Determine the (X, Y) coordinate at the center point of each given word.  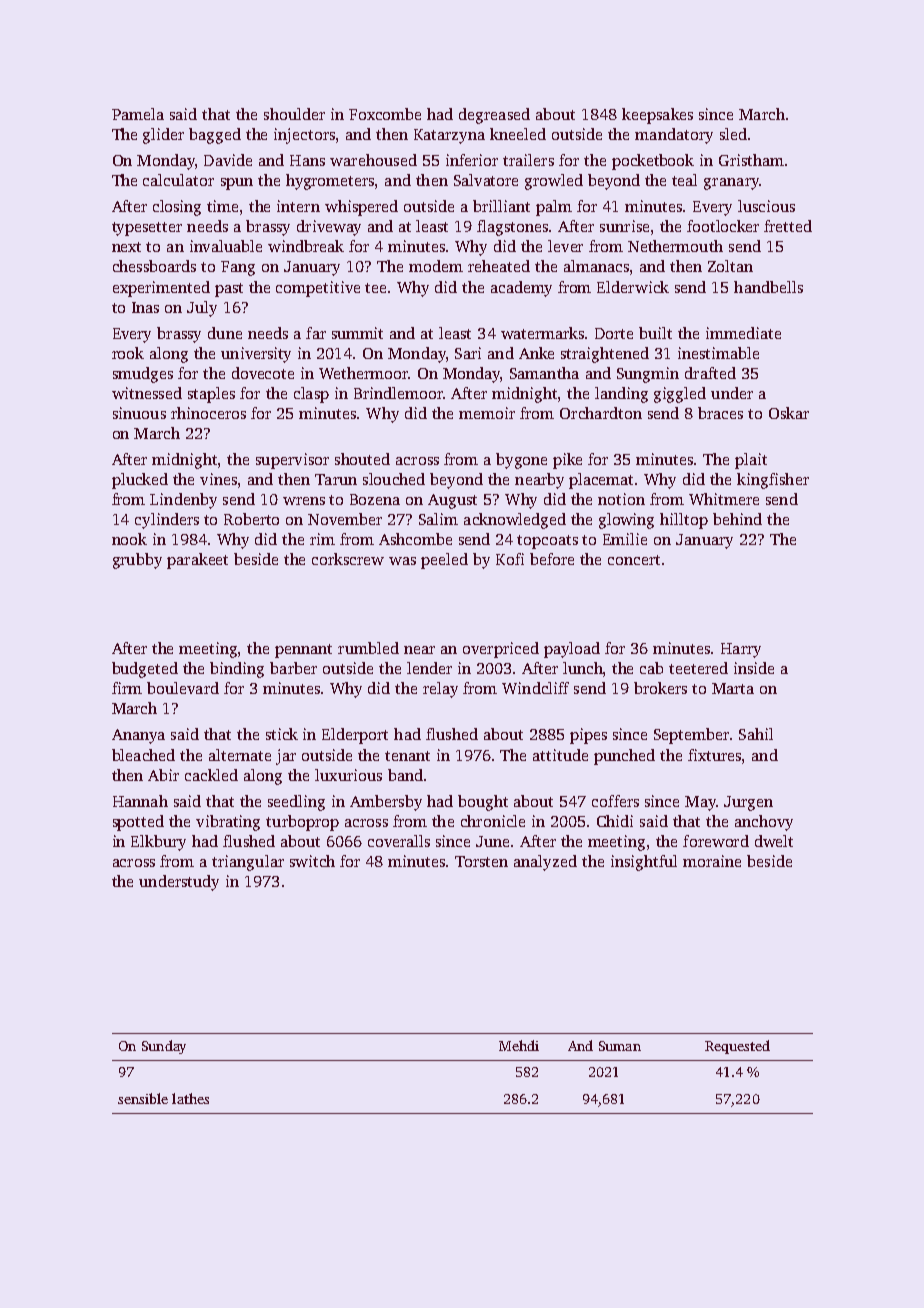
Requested (737, 1047)
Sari (468, 353)
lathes (190, 1098)
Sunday (164, 1047)
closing (177, 208)
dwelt (774, 841)
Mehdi (519, 1045)
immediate (743, 333)
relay (440, 690)
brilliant (501, 206)
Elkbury (158, 843)
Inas (145, 307)
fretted (788, 226)
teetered (698, 668)
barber (293, 668)
